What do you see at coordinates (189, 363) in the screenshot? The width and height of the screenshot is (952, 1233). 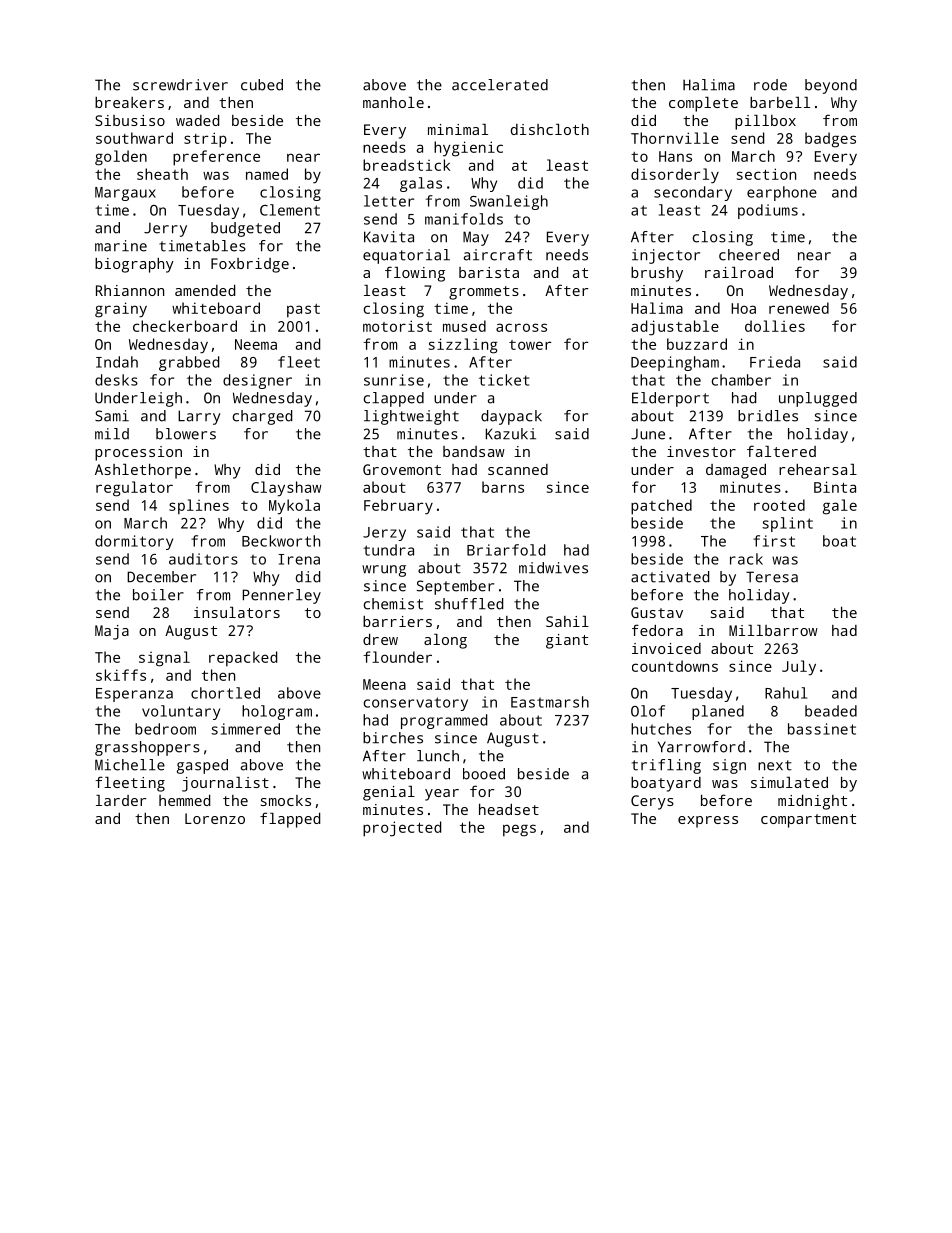 I see `grabbed` at bounding box center [189, 363].
